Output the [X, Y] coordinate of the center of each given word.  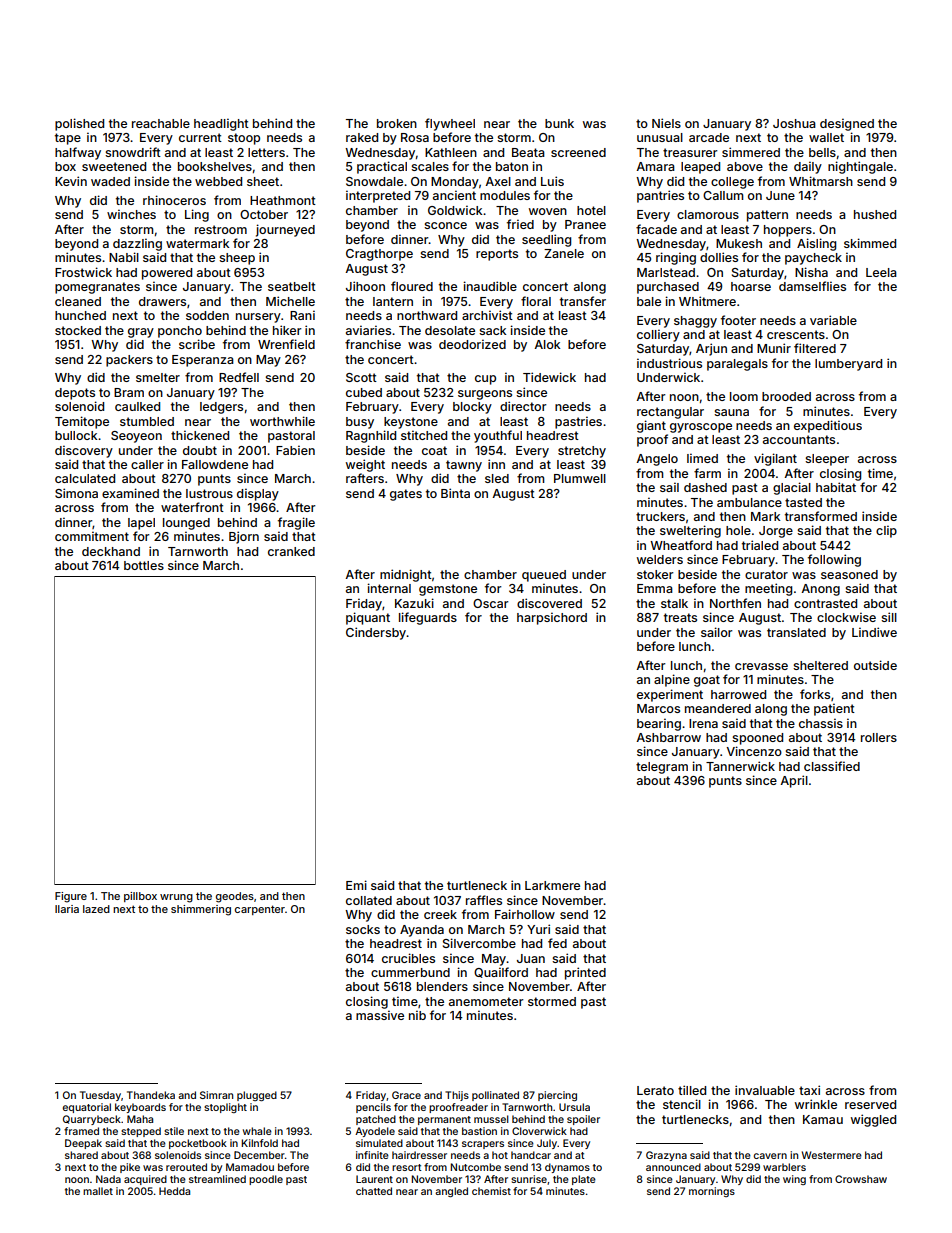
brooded [786, 396]
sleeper [827, 460]
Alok [547, 344]
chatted [374, 1191]
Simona [76, 493]
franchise [373, 344]
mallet [98, 1191]
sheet [263, 181]
